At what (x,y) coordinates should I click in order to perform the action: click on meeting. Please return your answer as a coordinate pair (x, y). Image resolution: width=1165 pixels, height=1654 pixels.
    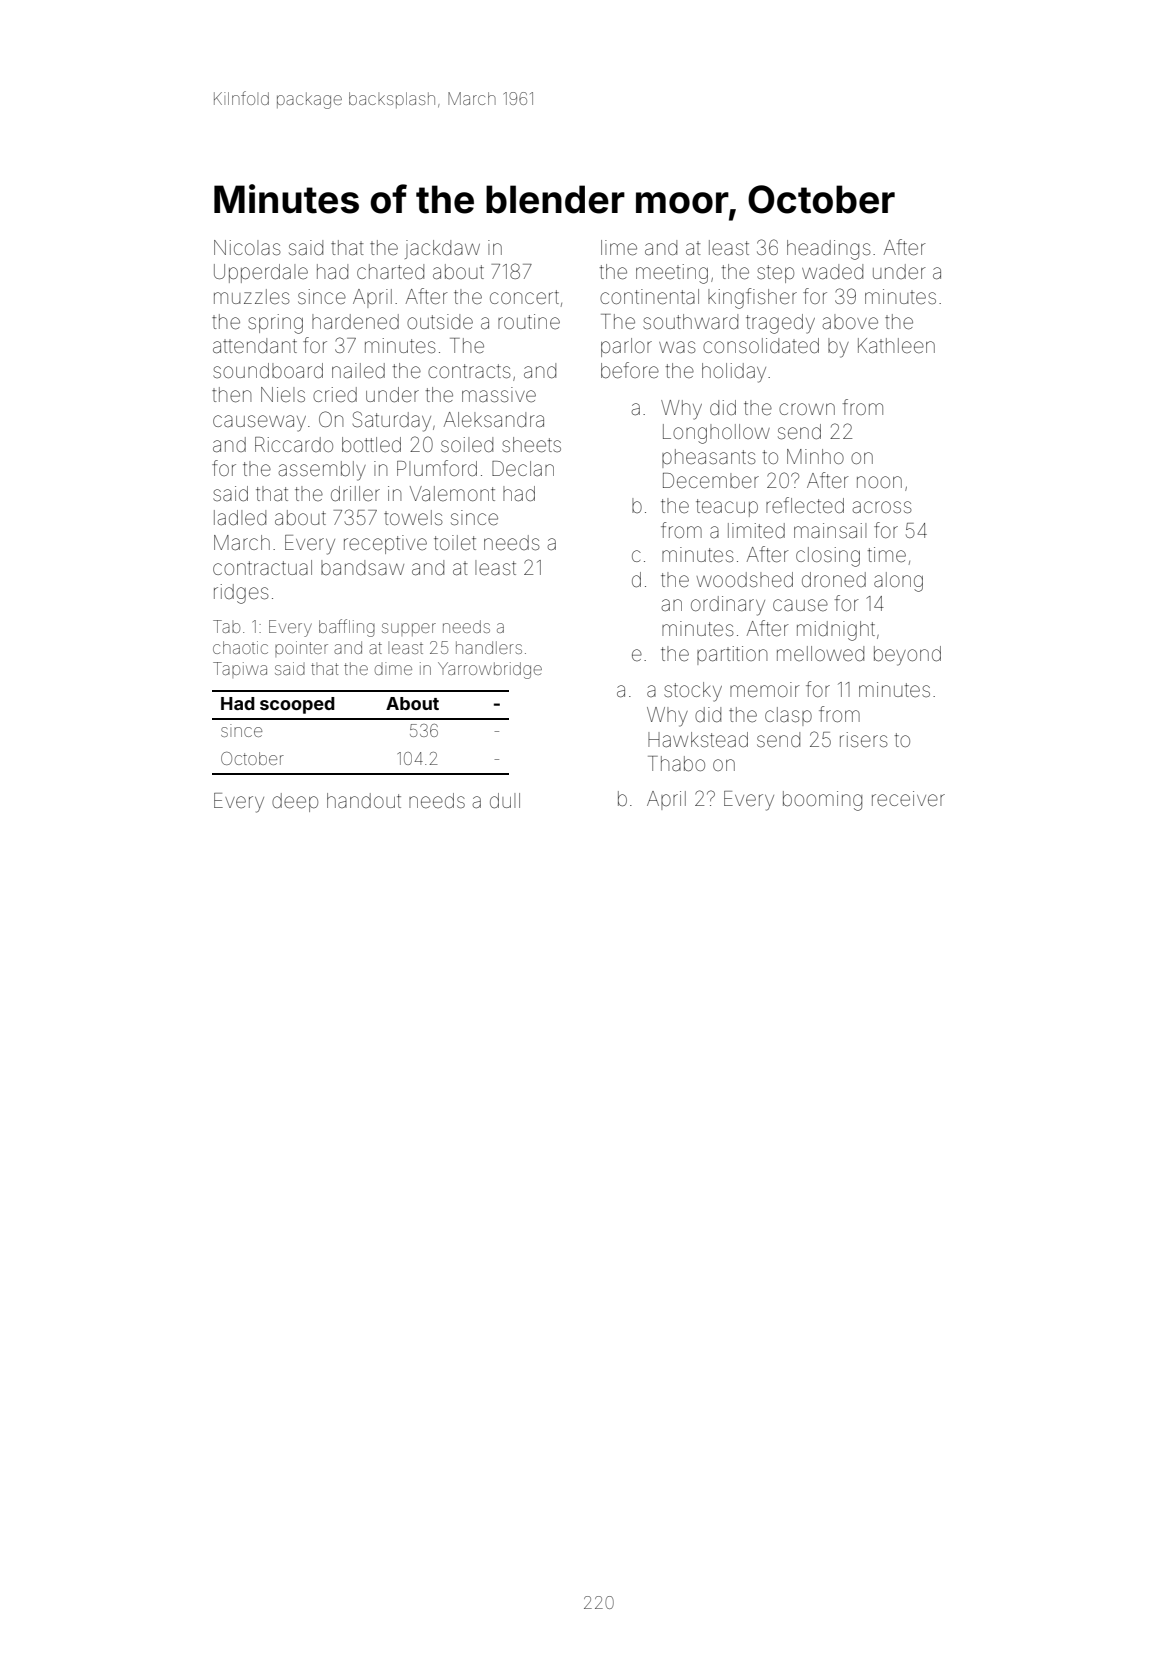
    Looking at the image, I should click on (672, 274).
